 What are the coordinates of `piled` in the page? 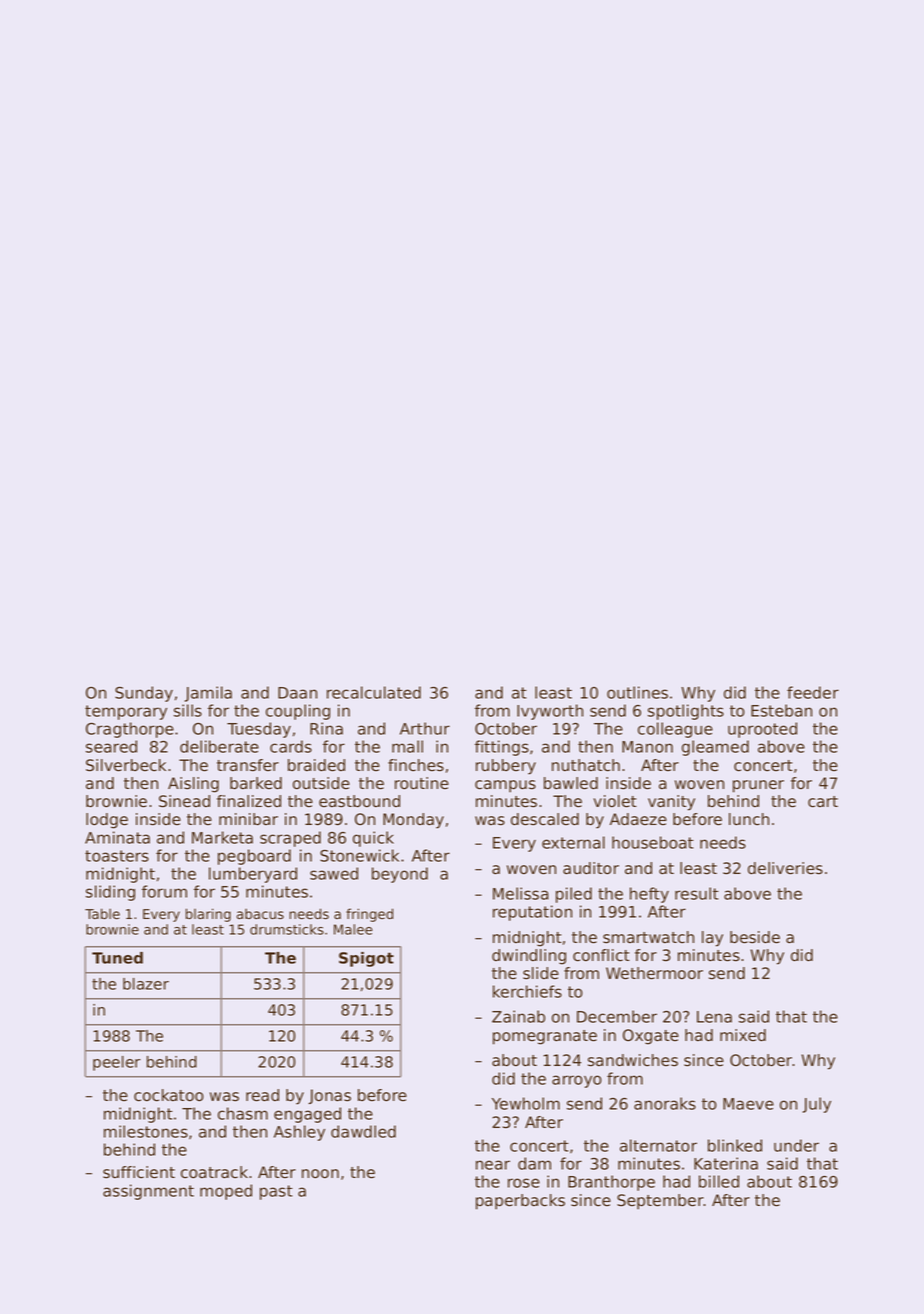 It's located at (574, 895).
